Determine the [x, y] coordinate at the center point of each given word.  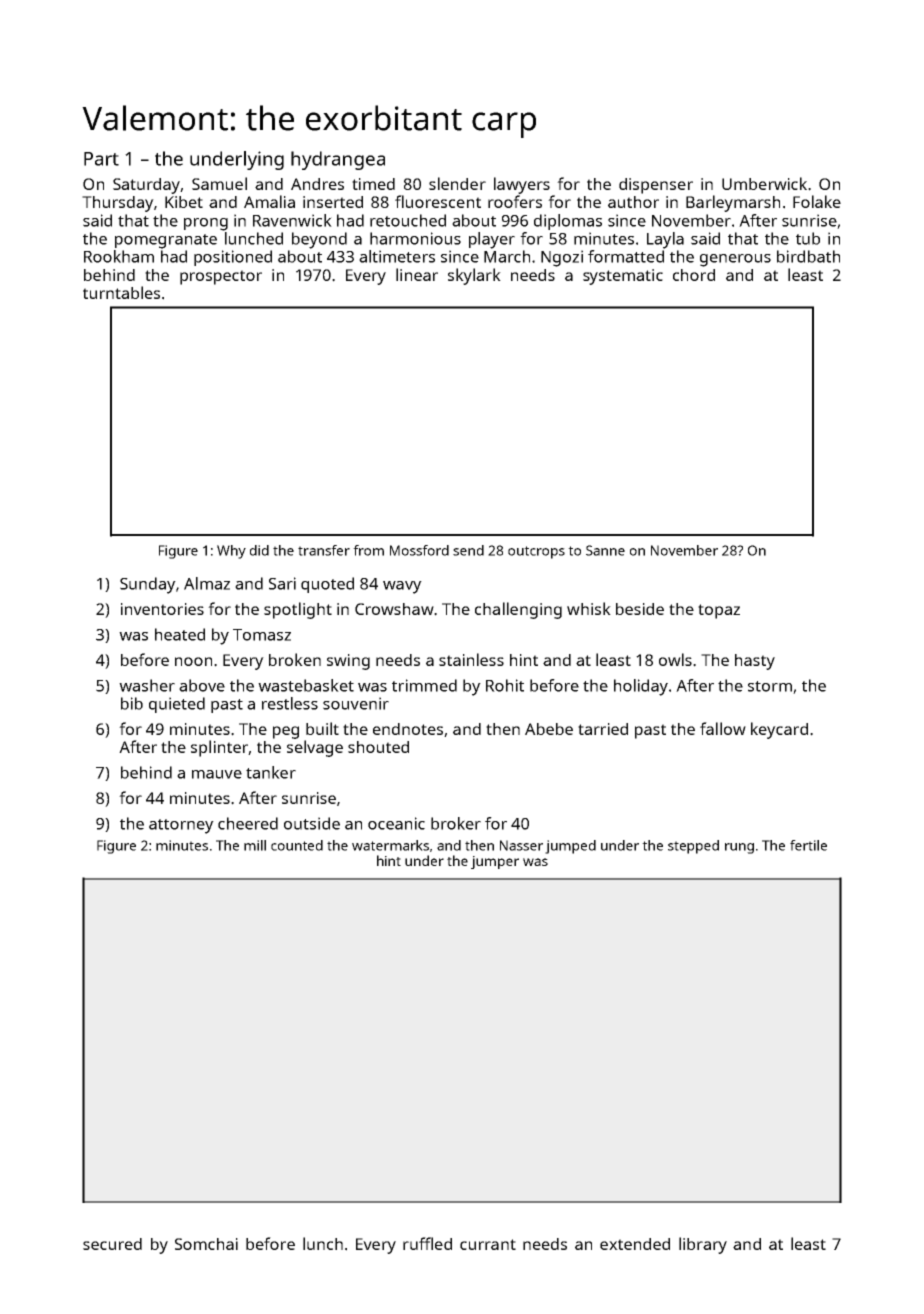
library [703, 1245]
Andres [317, 184]
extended [635, 1244]
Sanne [605, 550]
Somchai [206, 1244]
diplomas [568, 222]
